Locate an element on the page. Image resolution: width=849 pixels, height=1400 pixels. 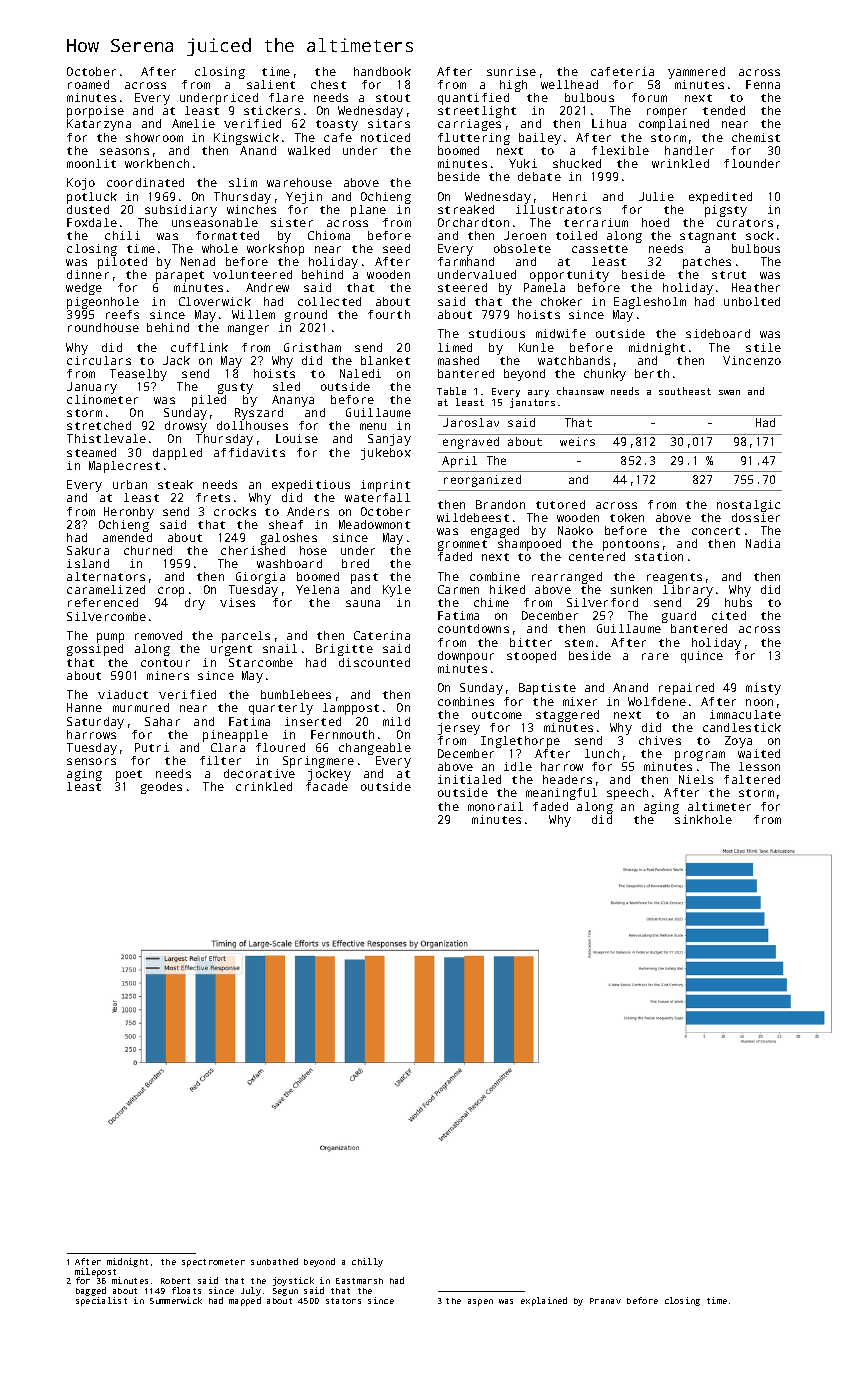
Amelie is located at coordinates (193, 123).
